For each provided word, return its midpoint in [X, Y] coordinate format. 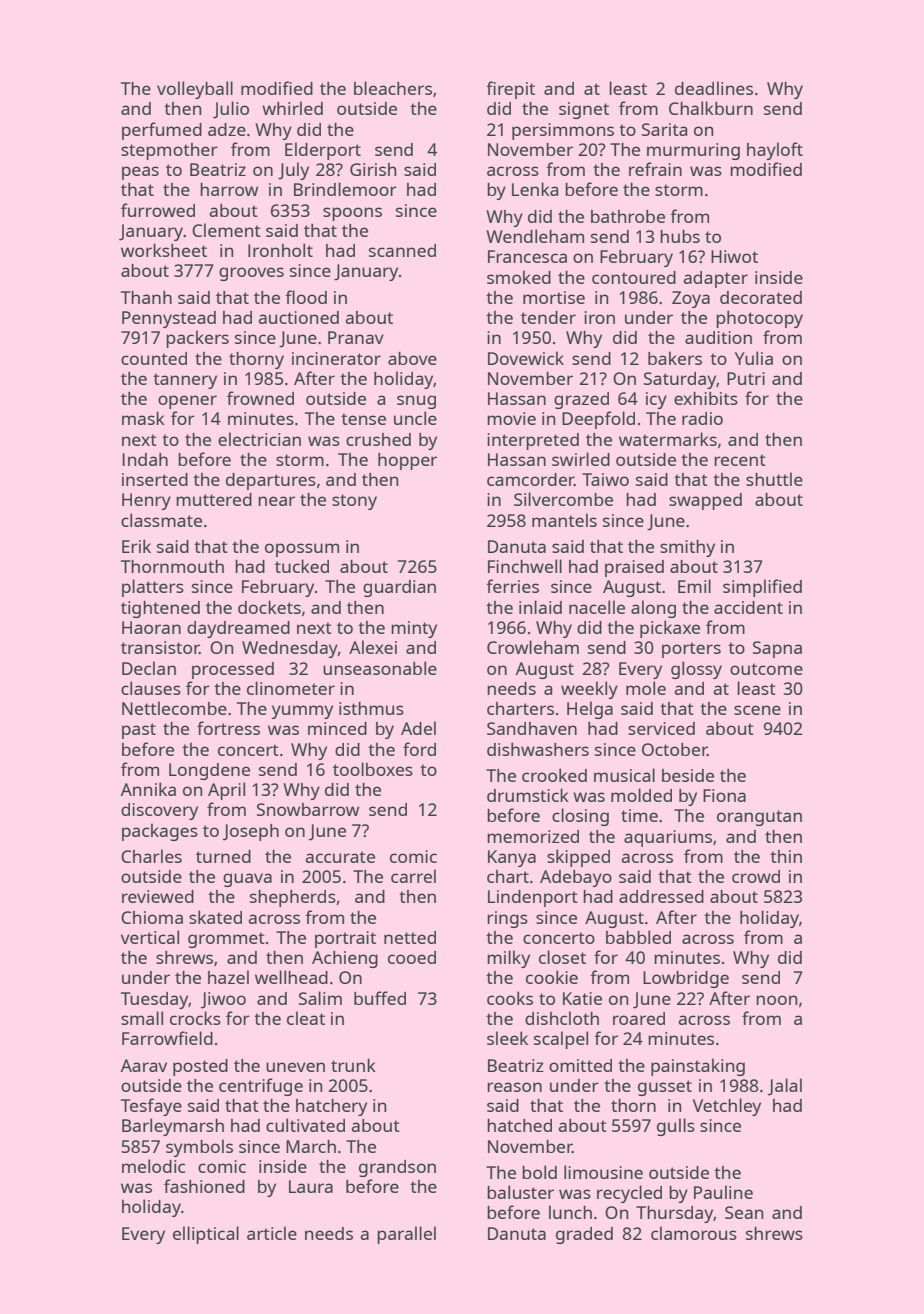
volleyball [195, 90]
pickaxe [670, 629]
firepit [510, 90]
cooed [412, 957]
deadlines [714, 88]
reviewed [158, 896]
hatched [519, 1125]
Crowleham [533, 647]
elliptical [206, 1235]
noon [776, 1000]
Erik [136, 546]
